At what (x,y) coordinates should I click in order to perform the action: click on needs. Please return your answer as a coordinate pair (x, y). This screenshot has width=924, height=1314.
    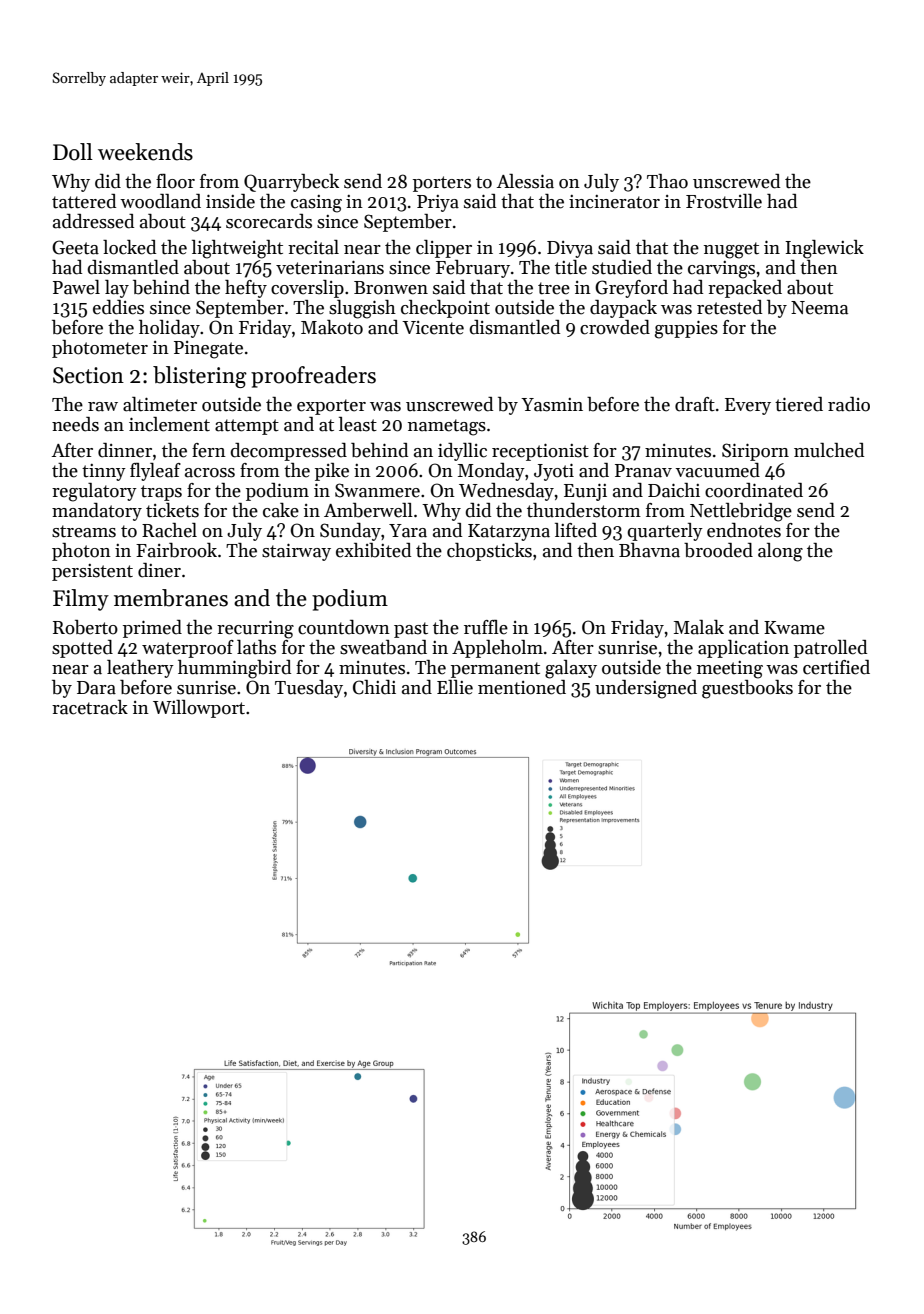
    Looking at the image, I should click on (75, 424).
